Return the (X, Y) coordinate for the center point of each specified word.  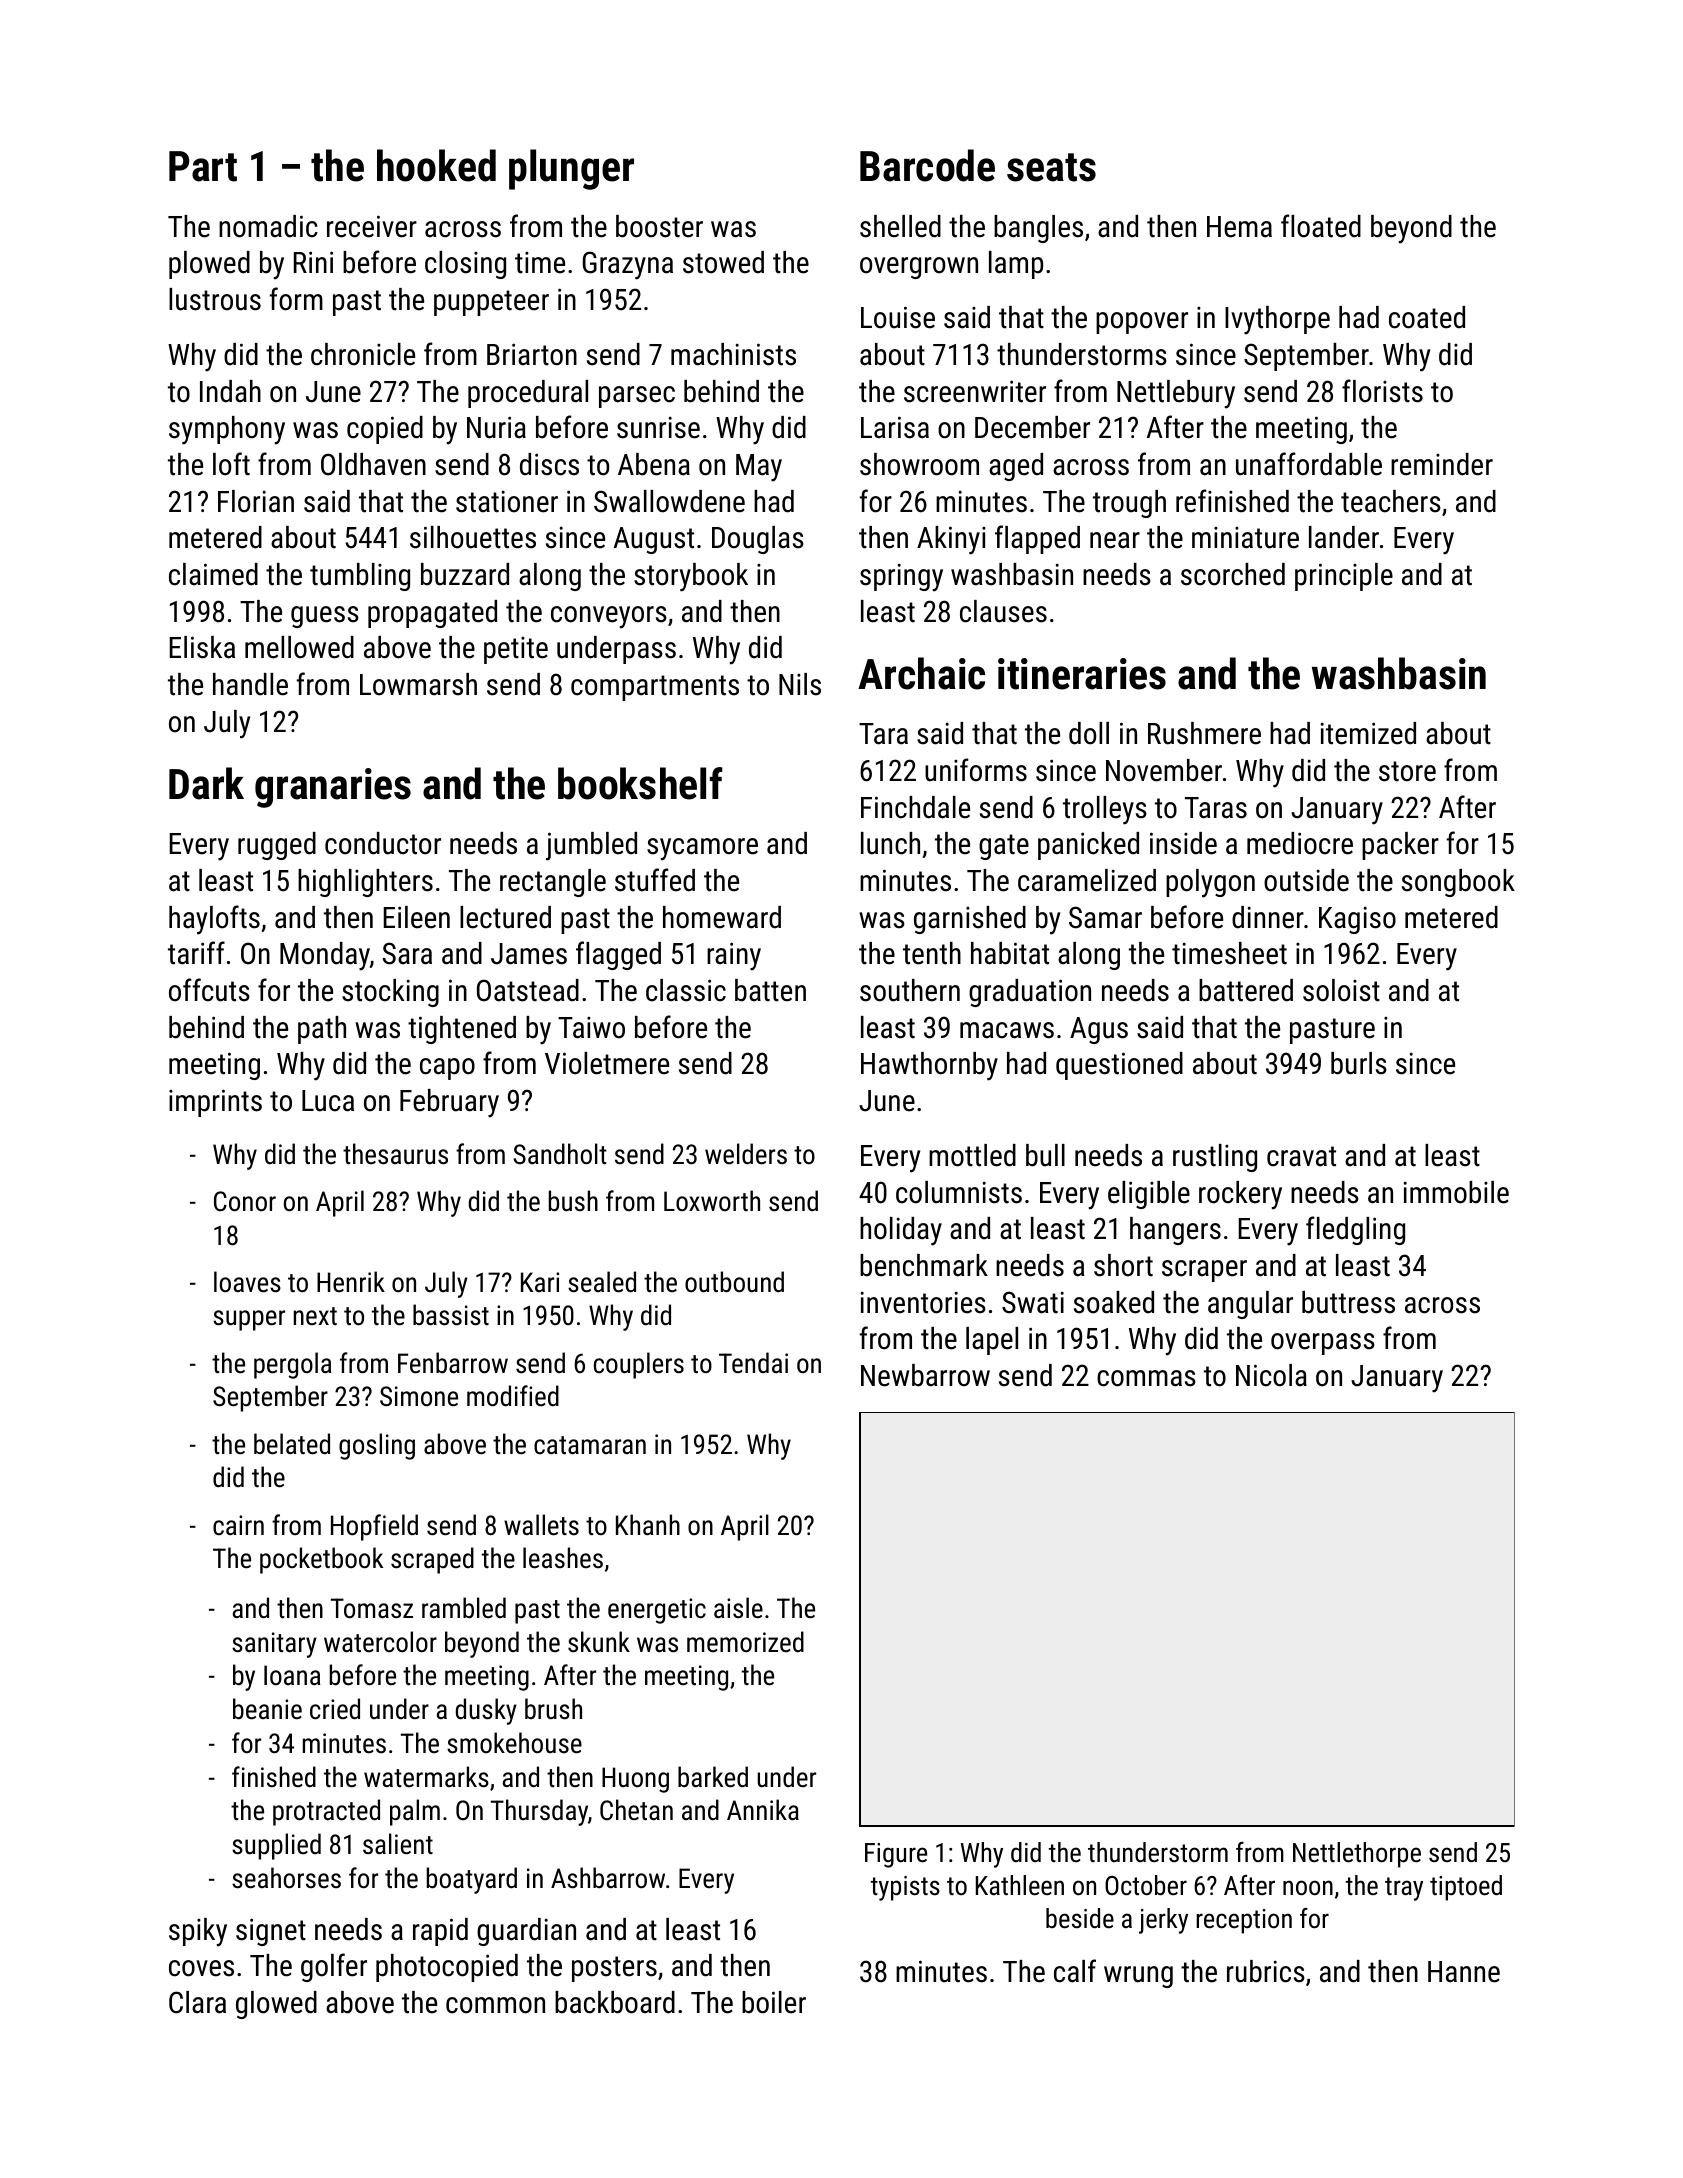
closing (465, 265)
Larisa (895, 427)
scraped (432, 1560)
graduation (1030, 993)
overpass (1323, 1344)
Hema (1239, 227)
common (495, 2005)
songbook (1458, 883)
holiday (901, 1231)
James (529, 954)
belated (292, 1444)
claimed (213, 574)
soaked (1114, 1302)
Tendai (753, 1362)
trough (1129, 504)
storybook (691, 577)
